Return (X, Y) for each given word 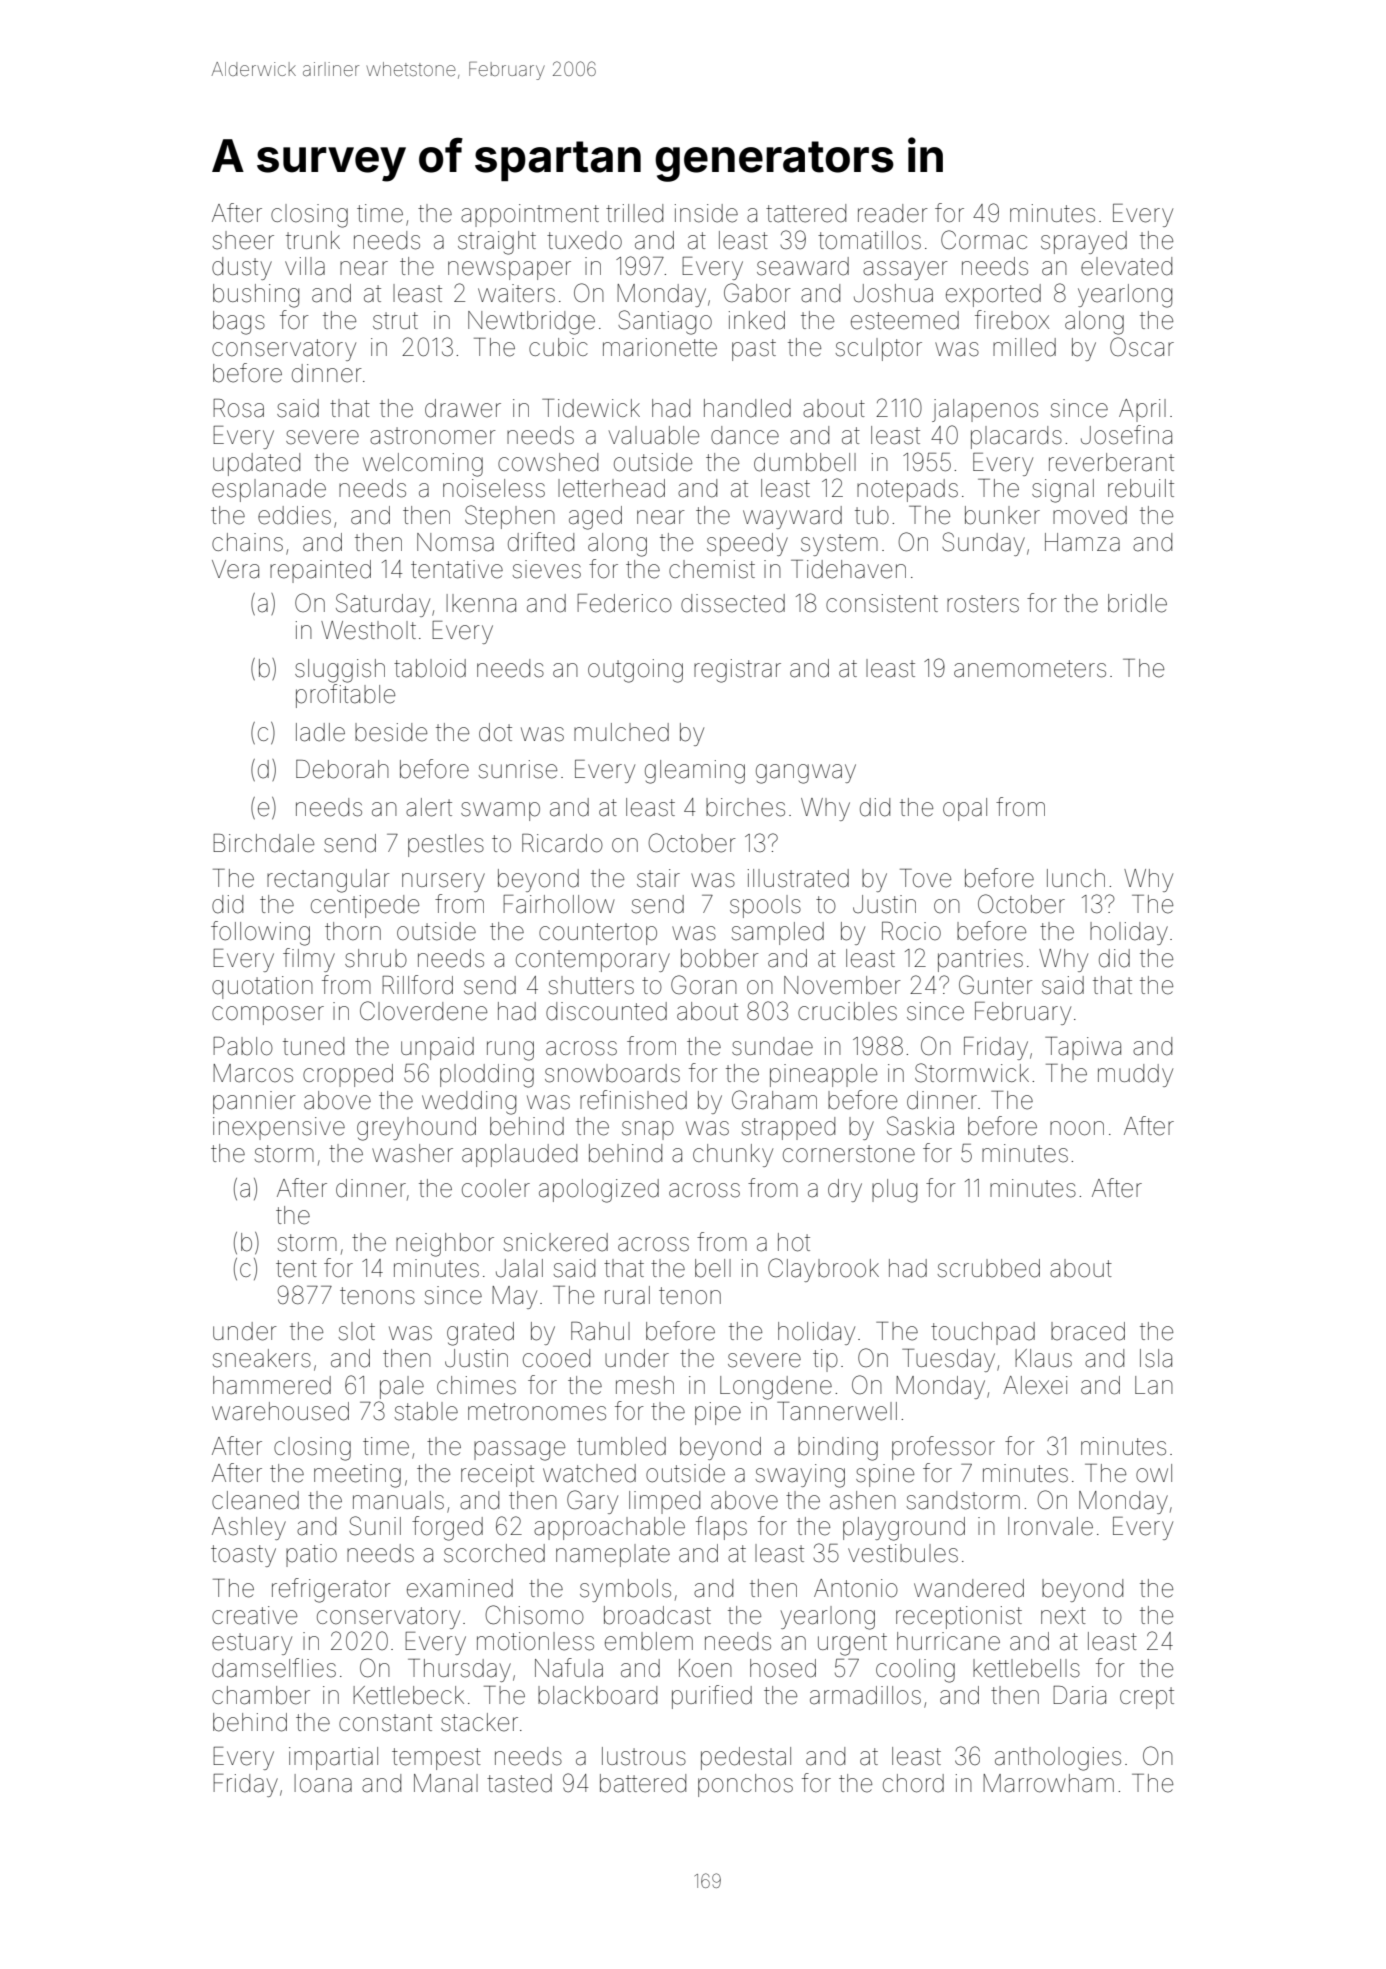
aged (595, 518)
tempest (436, 1759)
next (1063, 1616)
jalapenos (985, 410)
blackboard (597, 1695)
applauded (519, 1155)
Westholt (368, 630)
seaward (803, 266)
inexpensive (279, 1128)
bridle (1137, 603)
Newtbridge (531, 323)
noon (1077, 1128)
